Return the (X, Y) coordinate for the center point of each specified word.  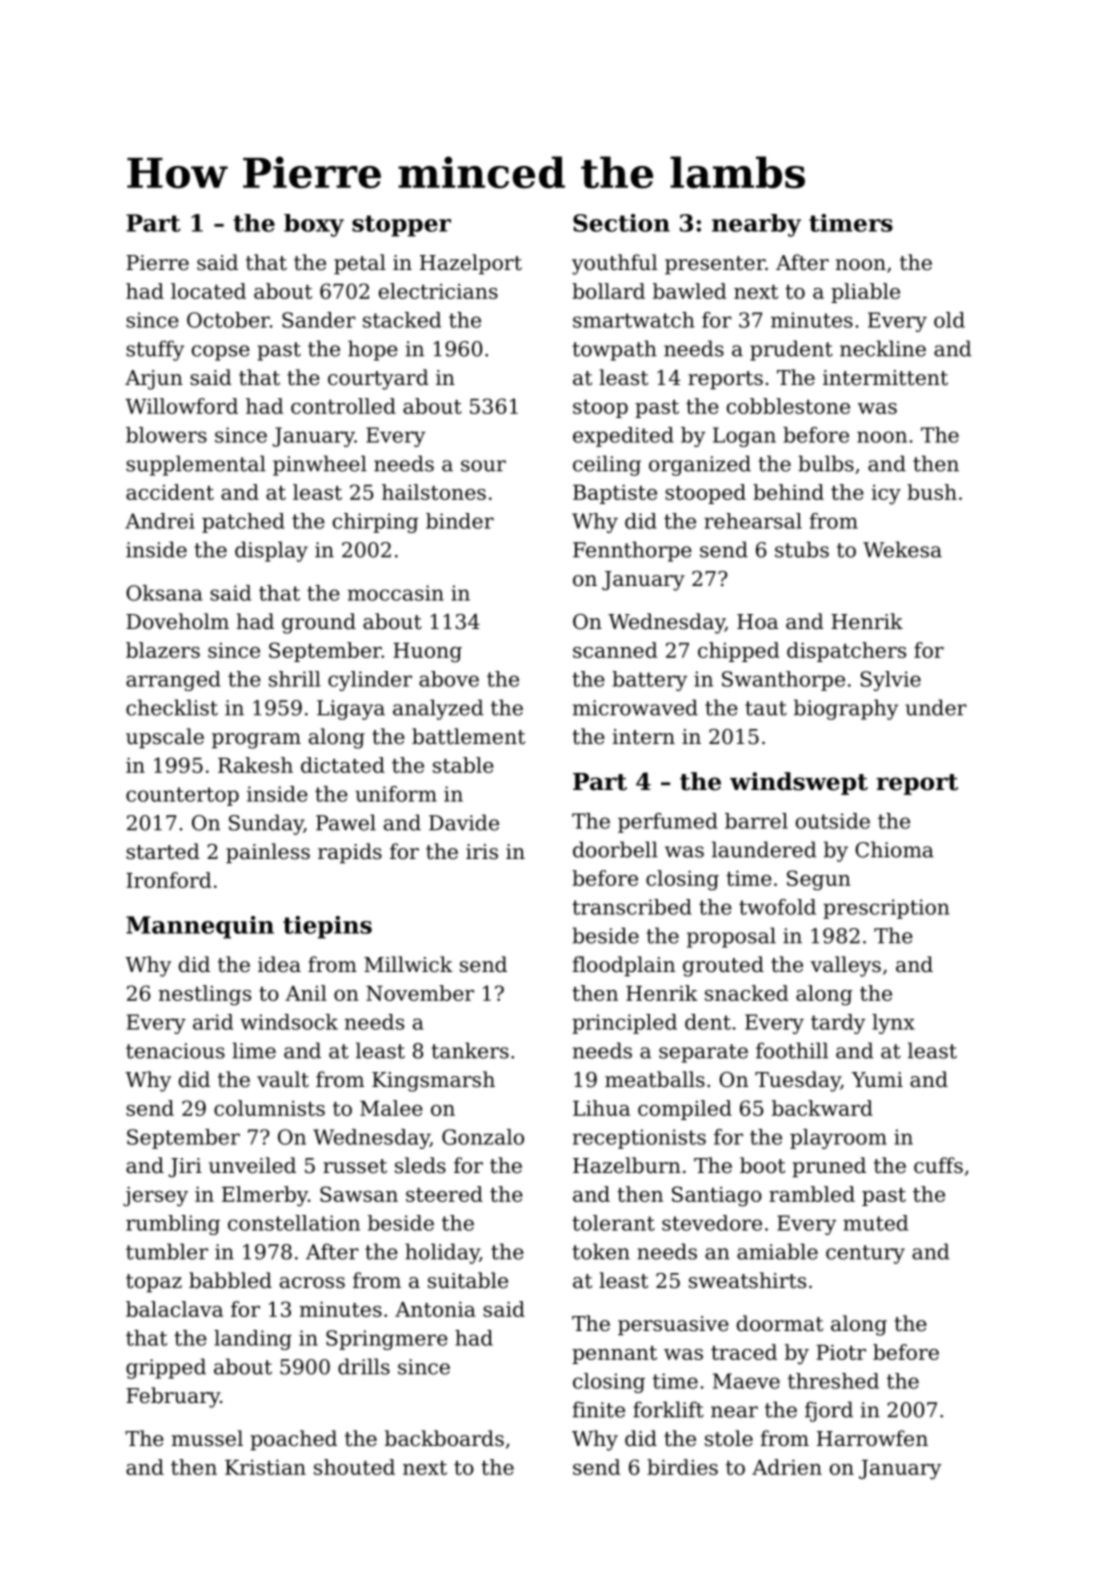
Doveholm (177, 621)
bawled (689, 291)
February (173, 1397)
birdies (682, 1467)
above (449, 679)
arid (213, 1022)
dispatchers (846, 652)
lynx (893, 1024)
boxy (314, 225)
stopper (401, 226)
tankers (470, 1050)
